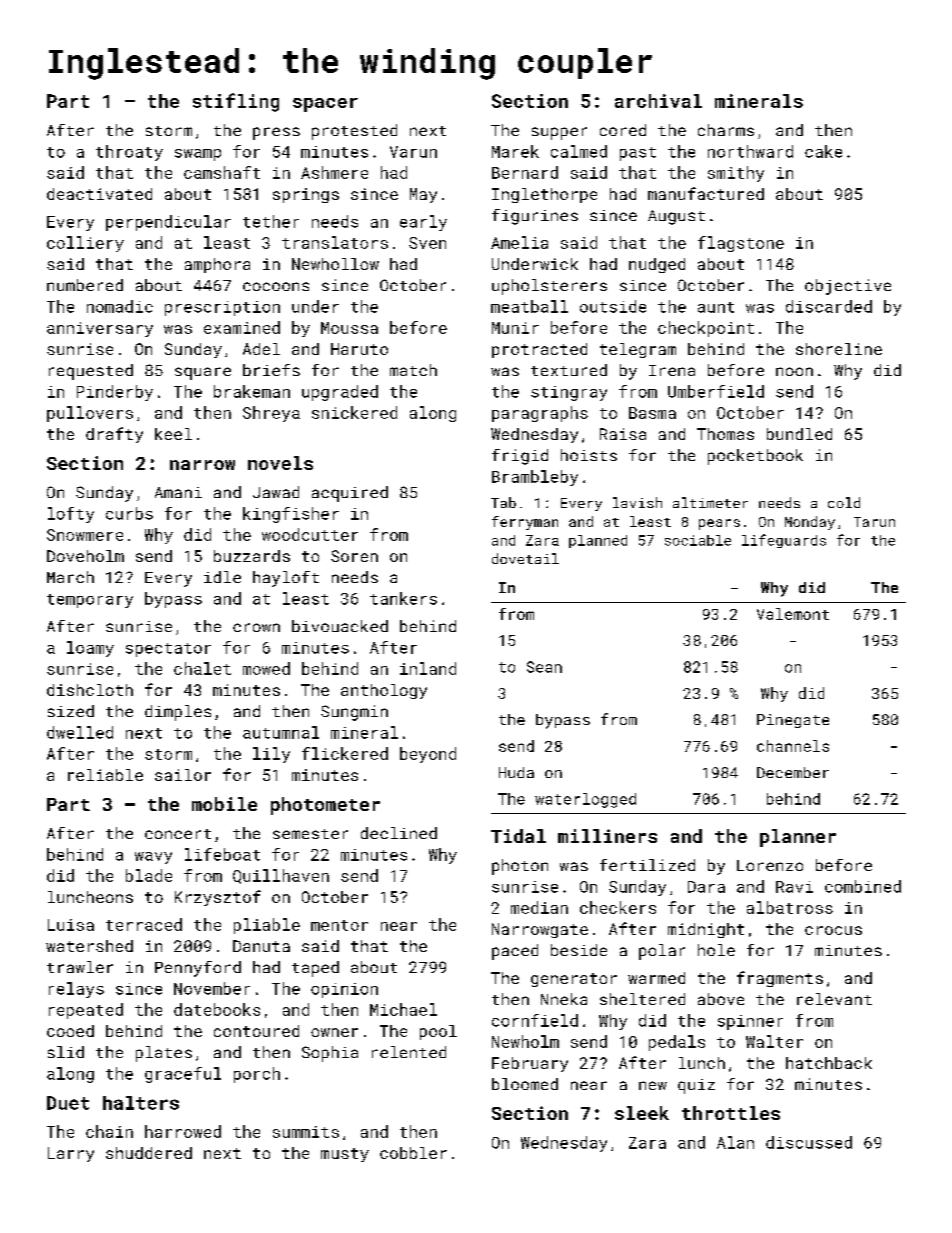 This screenshot has height=1233, width=952. What do you see at coordinates (793, 614) in the screenshot?
I see `Valemont` at bounding box center [793, 614].
